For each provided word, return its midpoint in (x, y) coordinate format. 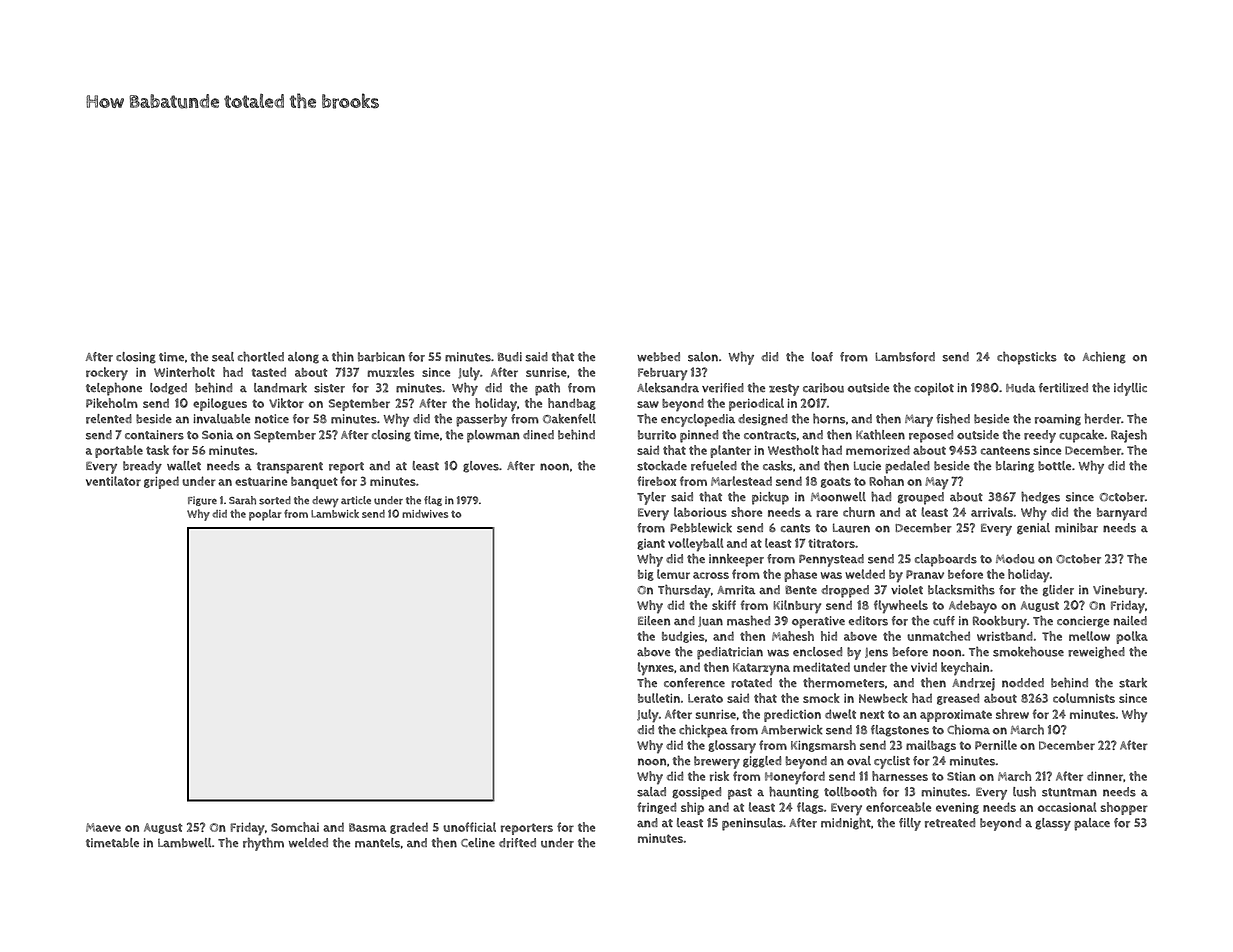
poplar (265, 515)
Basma (367, 827)
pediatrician (730, 653)
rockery (107, 374)
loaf (822, 357)
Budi (510, 357)
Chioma (968, 729)
